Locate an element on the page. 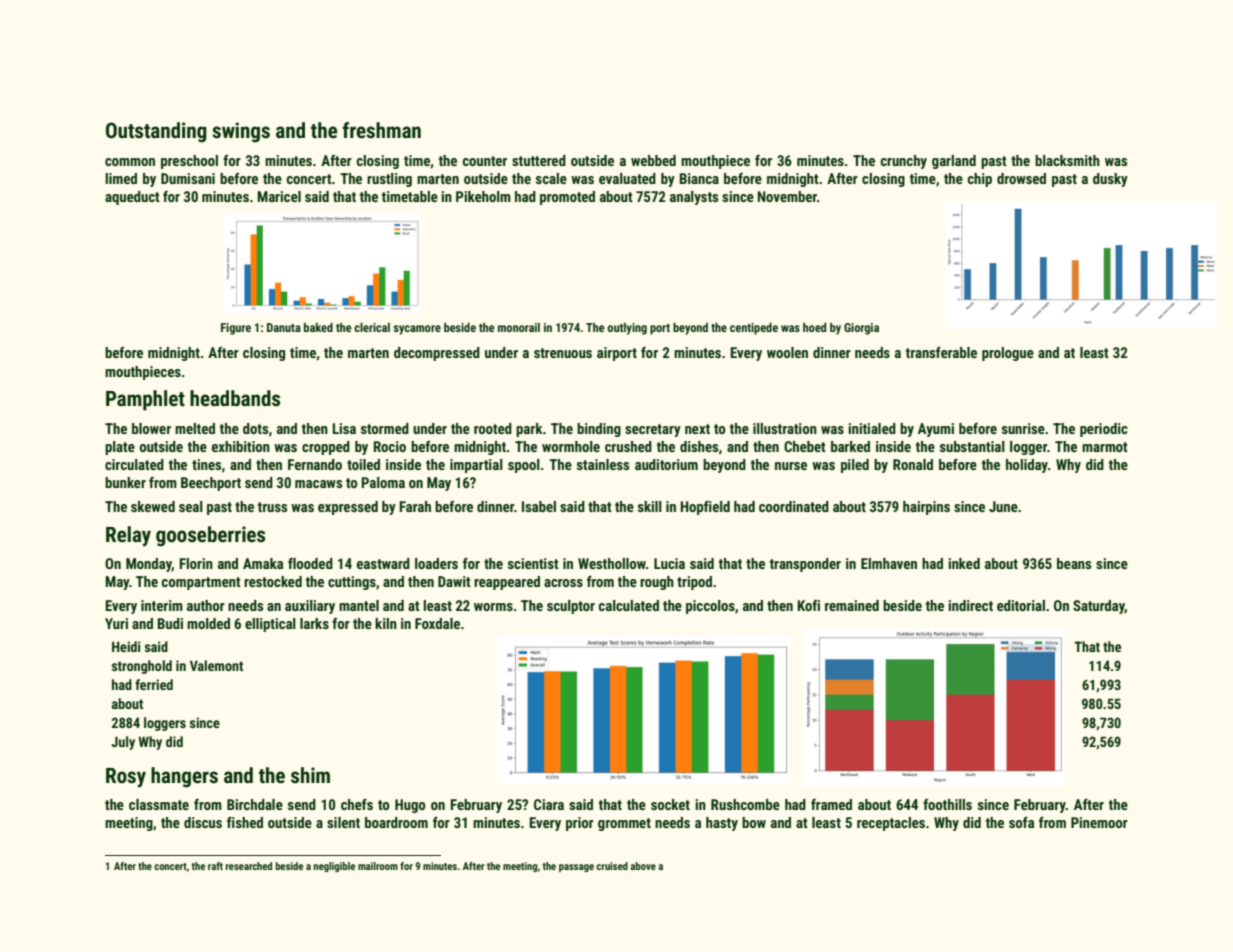  piccolos is located at coordinates (710, 607).
